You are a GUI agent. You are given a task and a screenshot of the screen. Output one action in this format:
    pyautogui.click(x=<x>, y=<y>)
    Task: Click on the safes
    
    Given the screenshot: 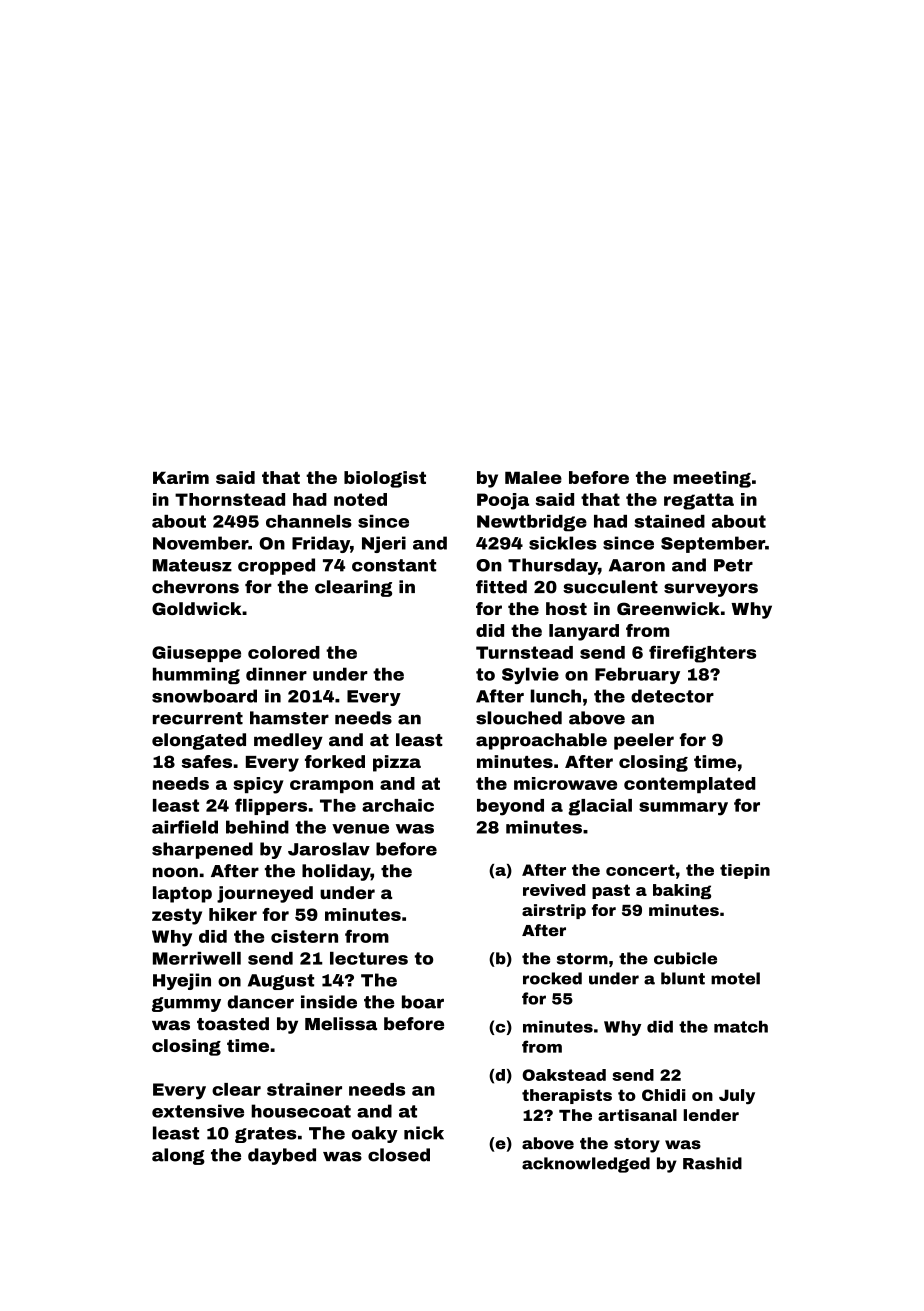 What is the action you would take?
    pyautogui.click(x=207, y=761)
